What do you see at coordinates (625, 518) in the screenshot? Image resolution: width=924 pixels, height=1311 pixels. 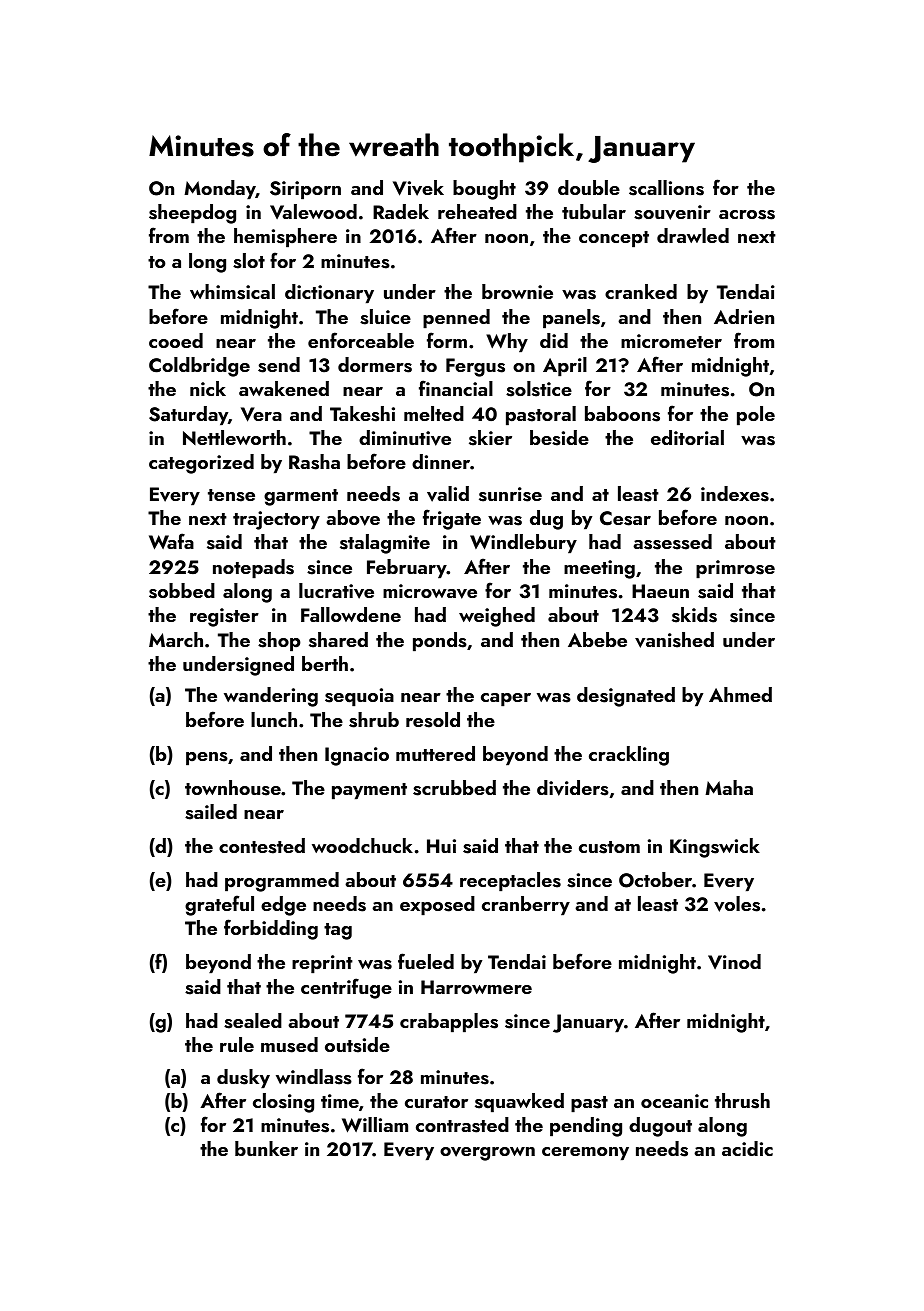 I see `Cesar` at bounding box center [625, 518].
